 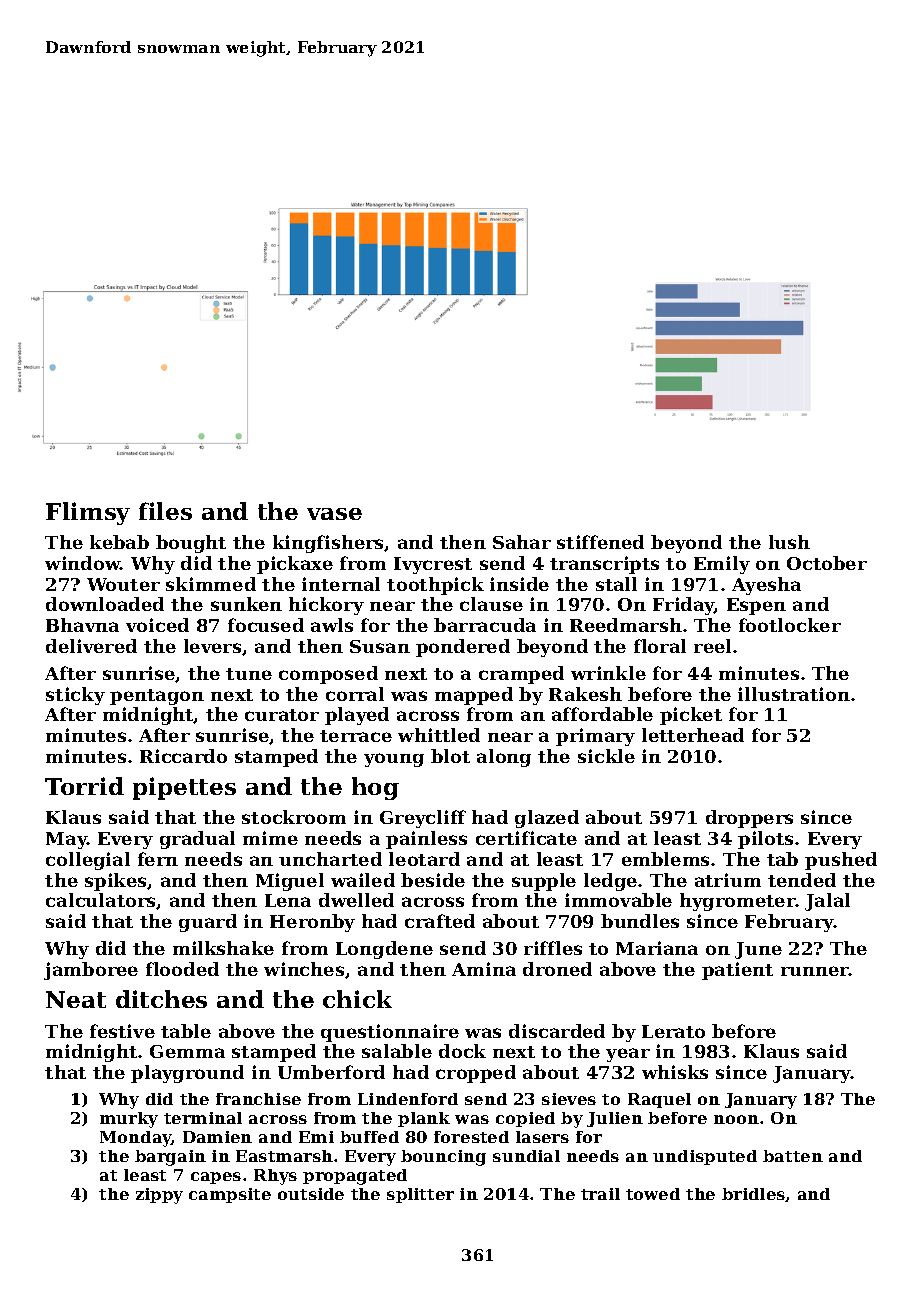 What do you see at coordinates (476, 1074) in the page?
I see `cropped` at bounding box center [476, 1074].
